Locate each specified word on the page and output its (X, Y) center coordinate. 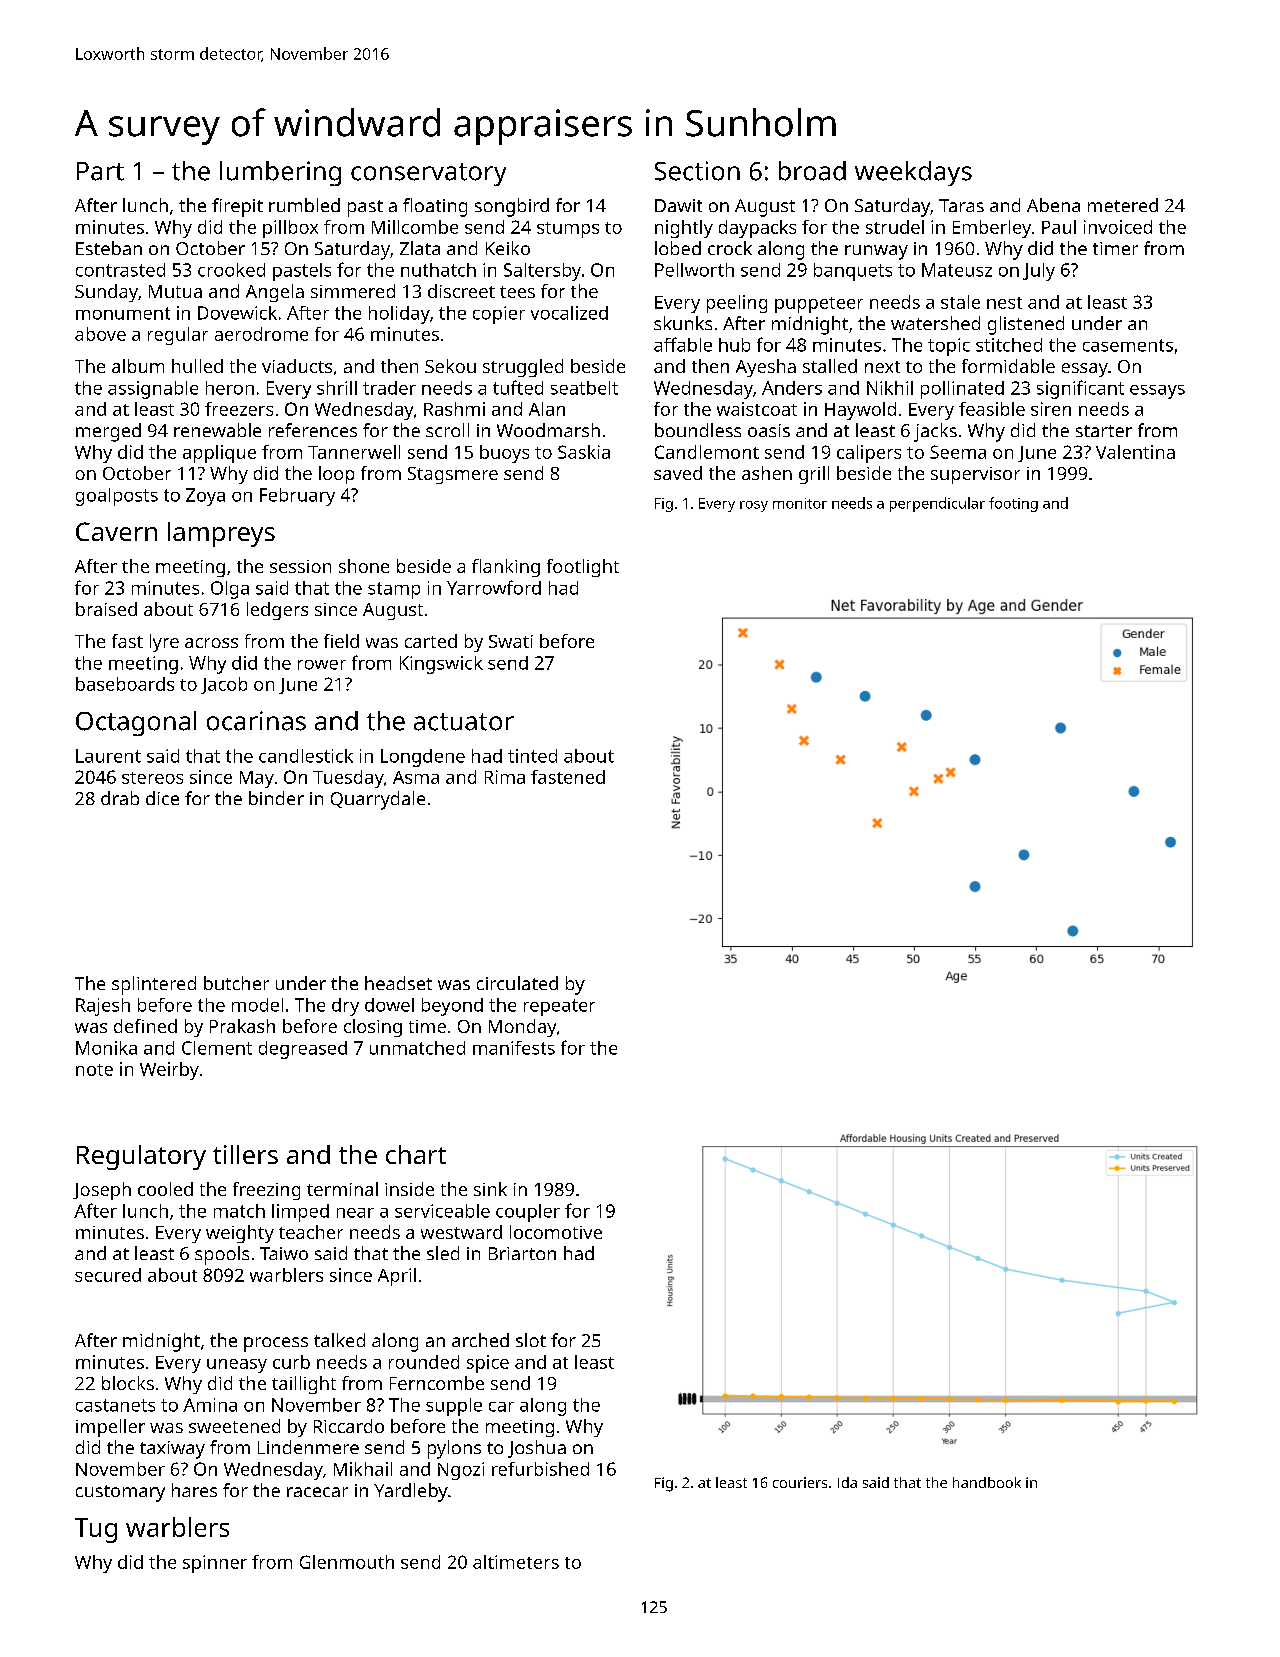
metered (1123, 205)
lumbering (280, 173)
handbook (987, 1482)
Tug (96, 1530)
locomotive (556, 1232)
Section (697, 171)
